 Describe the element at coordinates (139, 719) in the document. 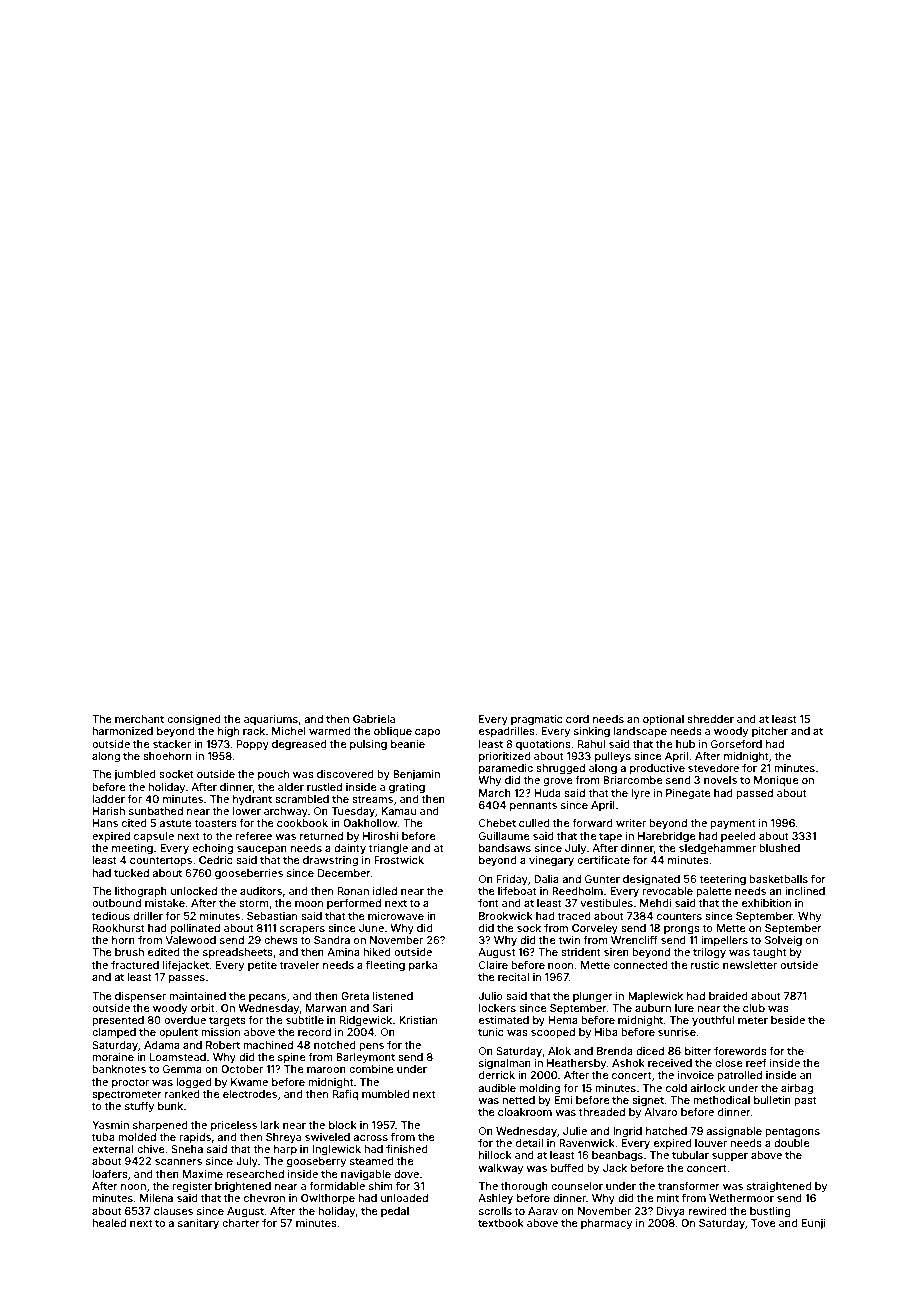

I see `merchant` at that location.
